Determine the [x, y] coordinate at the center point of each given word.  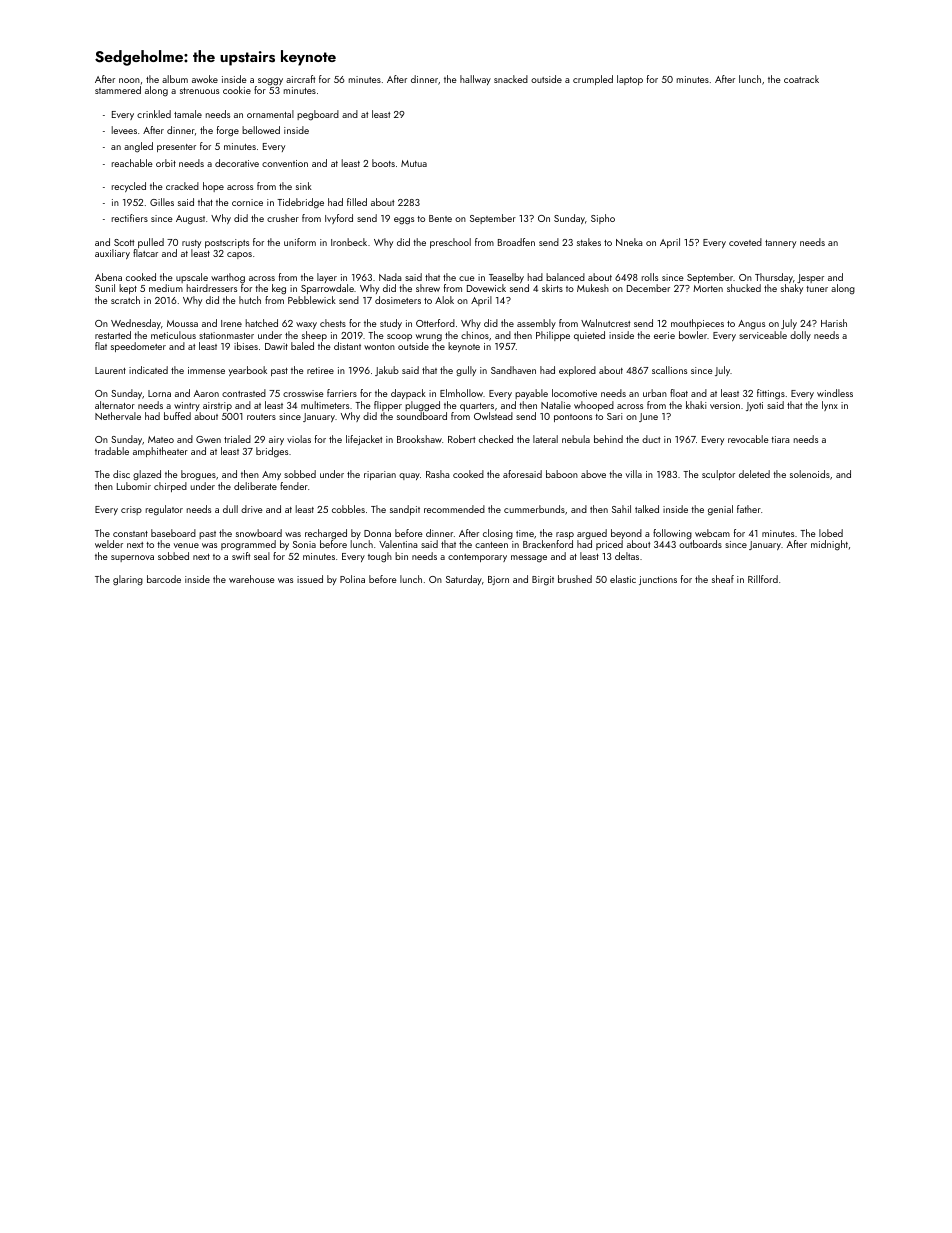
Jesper [810, 278]
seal [262, 556]
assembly [536, 324]
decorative [237, 163]
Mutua [414, 163]
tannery [780, 244]
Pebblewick [312, 300]
